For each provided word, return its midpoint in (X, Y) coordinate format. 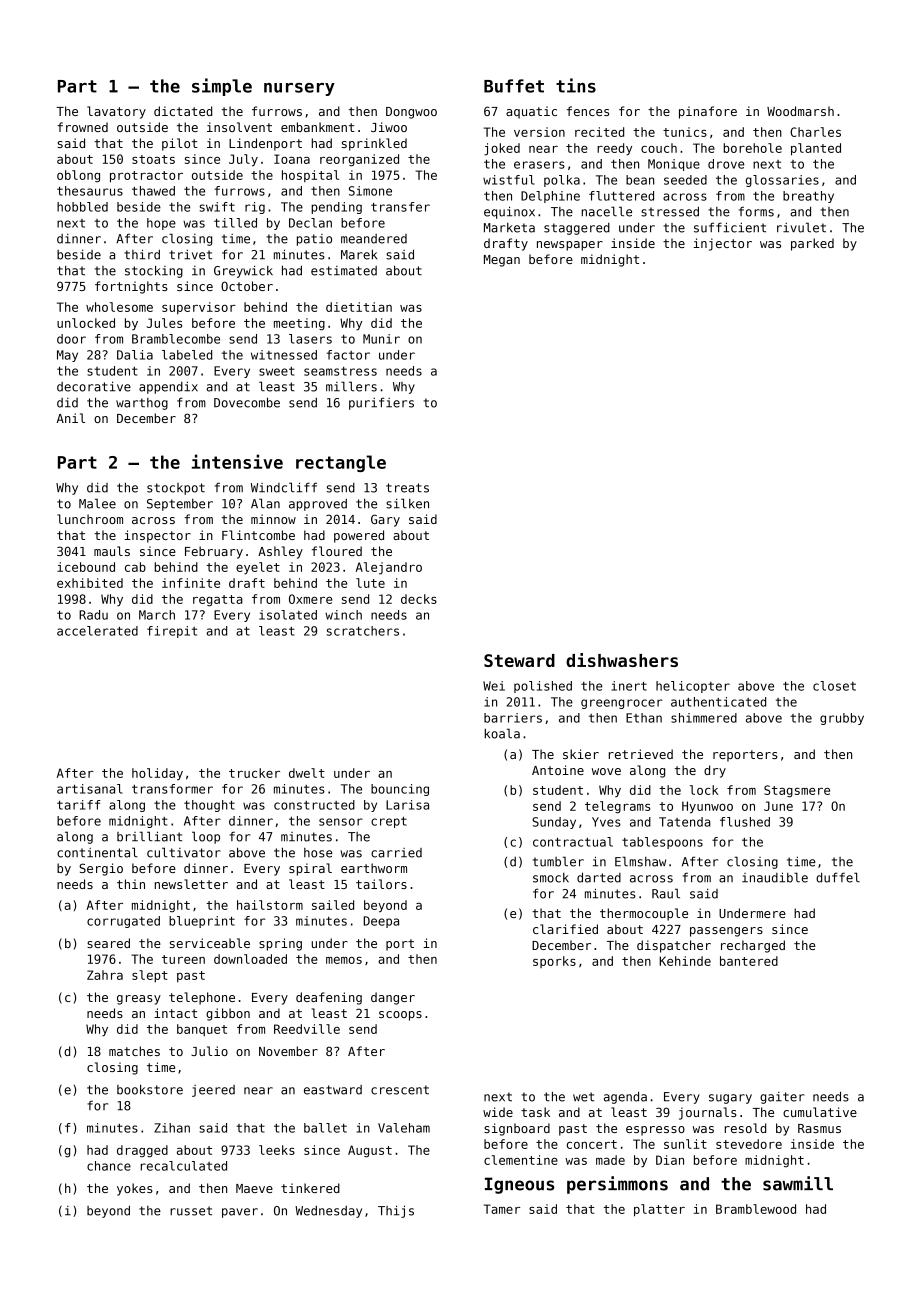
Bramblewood (756, 1209)
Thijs (396, 1211)
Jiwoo (389, 127)
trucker (254, 773)
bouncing (400, 790)
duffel (838, 877)
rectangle (341, 463)
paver (240, 1213)
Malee (97, 503)
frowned (82, 127)
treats (407, 488)
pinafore (708, 112)
